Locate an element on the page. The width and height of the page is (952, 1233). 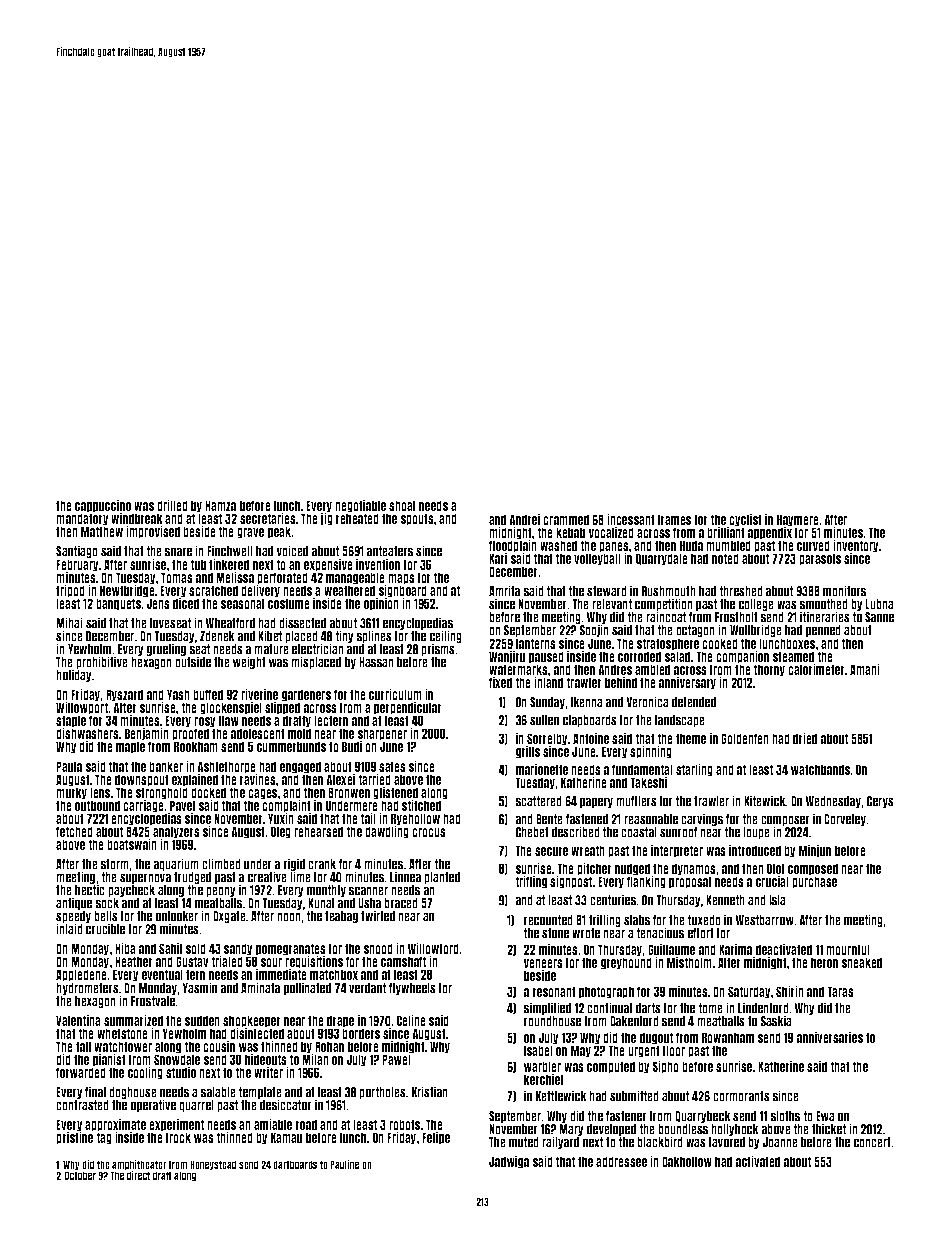
effort is located at coordinates (701, 933).
